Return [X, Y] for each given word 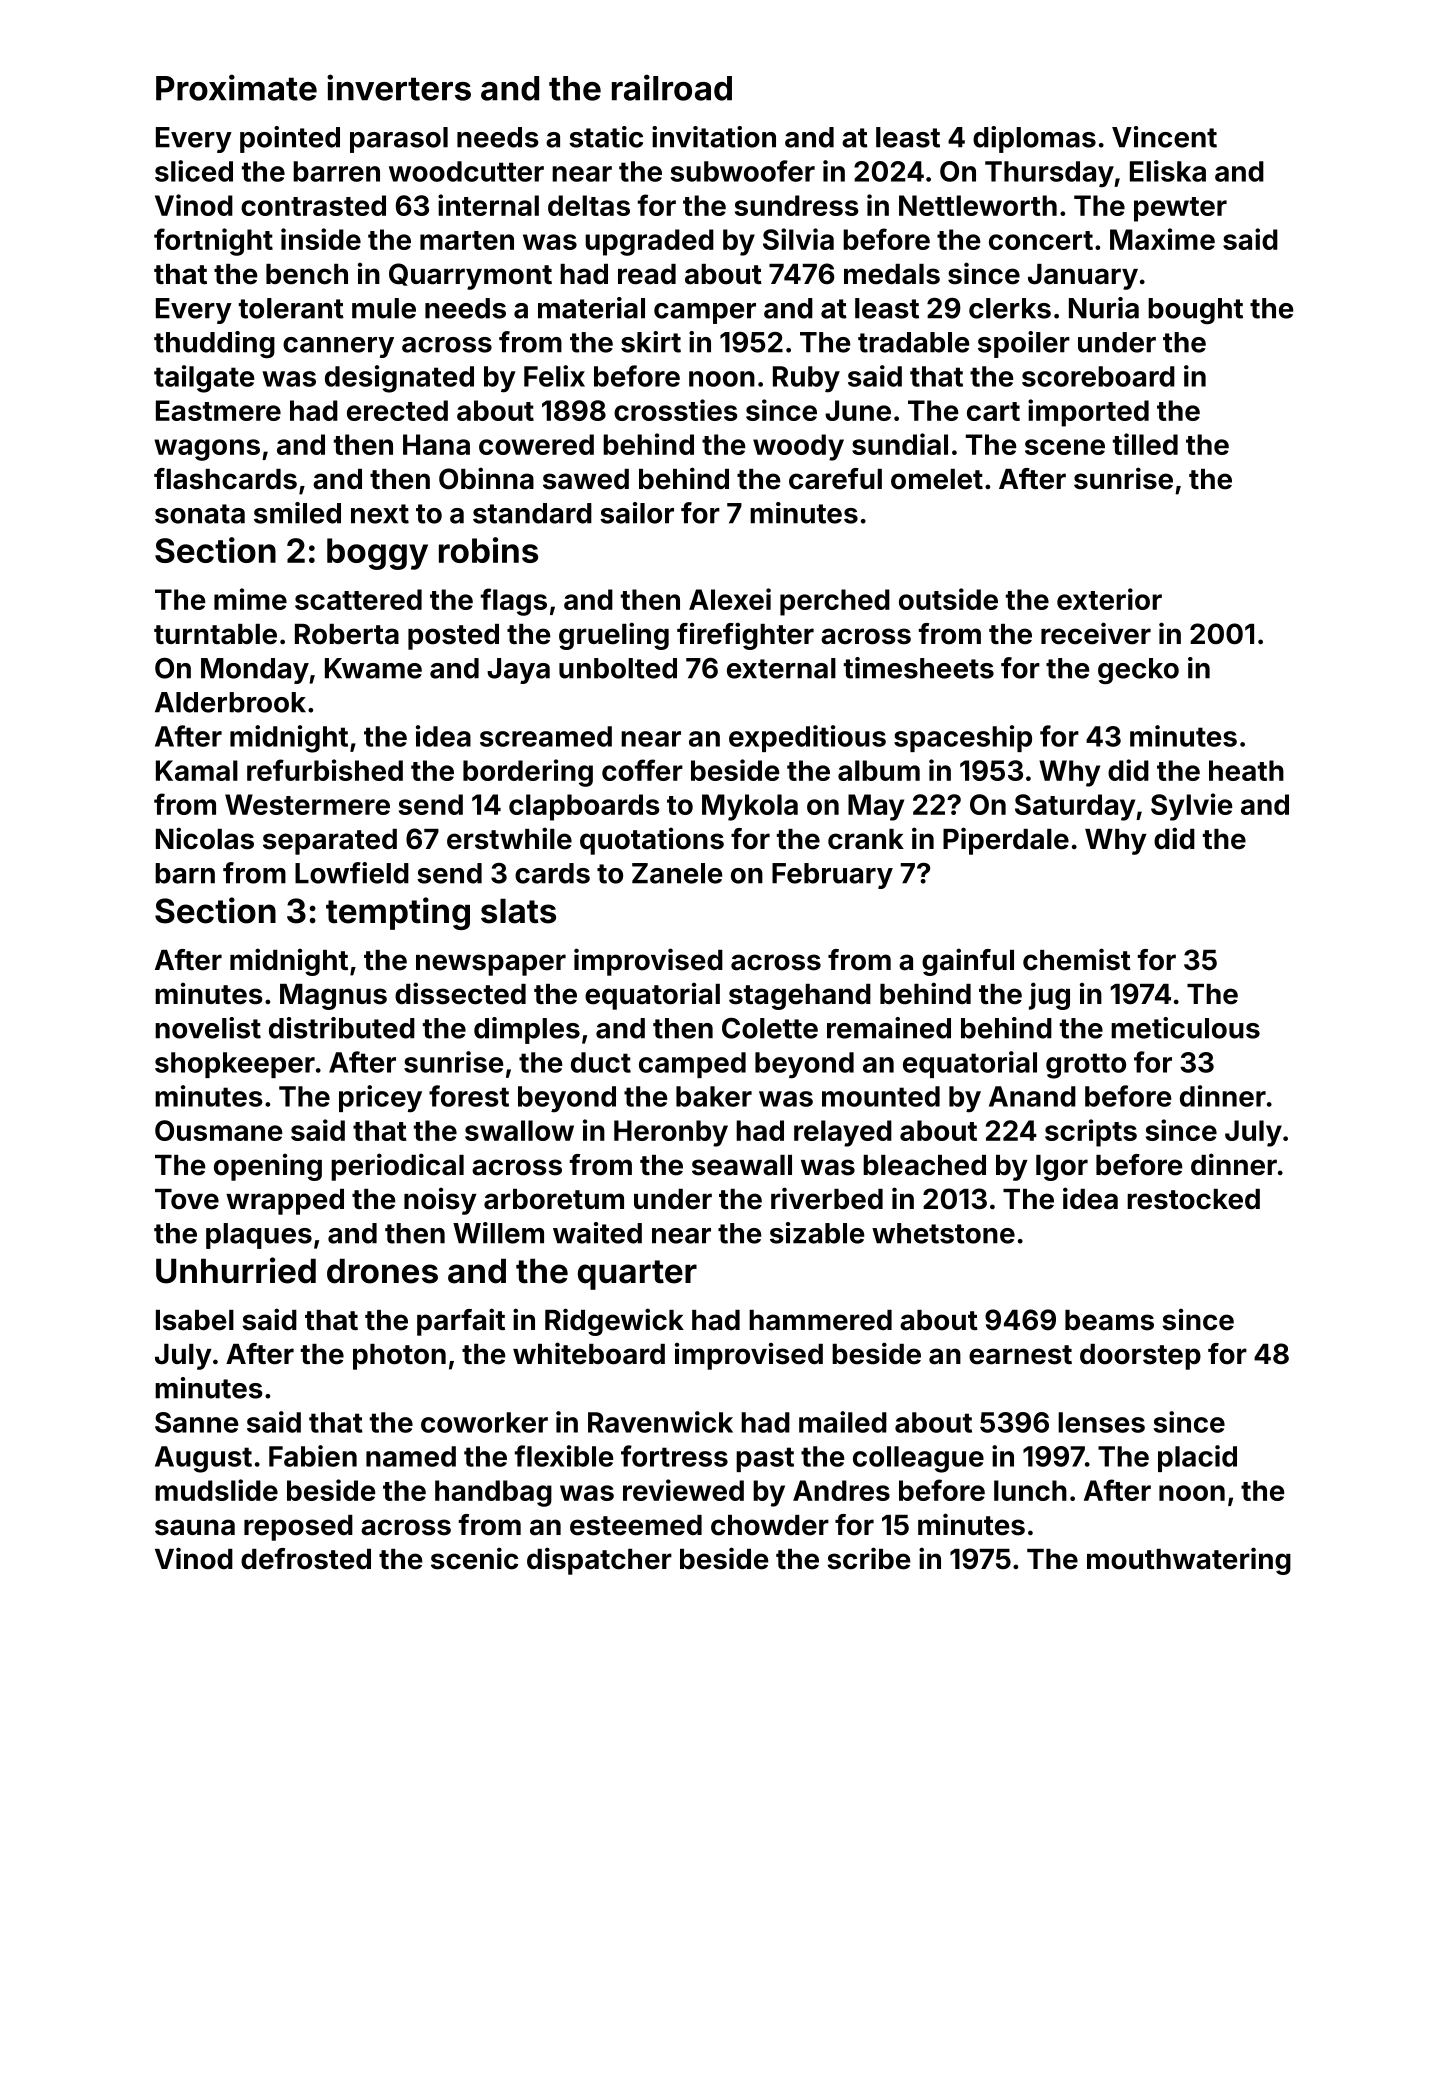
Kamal [197, 770]
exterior [1109, 599]
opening [268, 1167]
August [203, 1459]
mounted [881, 1096]
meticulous [1185, 1028]
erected [397, 410]
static [606, 137]
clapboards [584, 807]
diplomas [1034, 139]
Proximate [236, 87]
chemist [1077, 959]
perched [835, 602]
